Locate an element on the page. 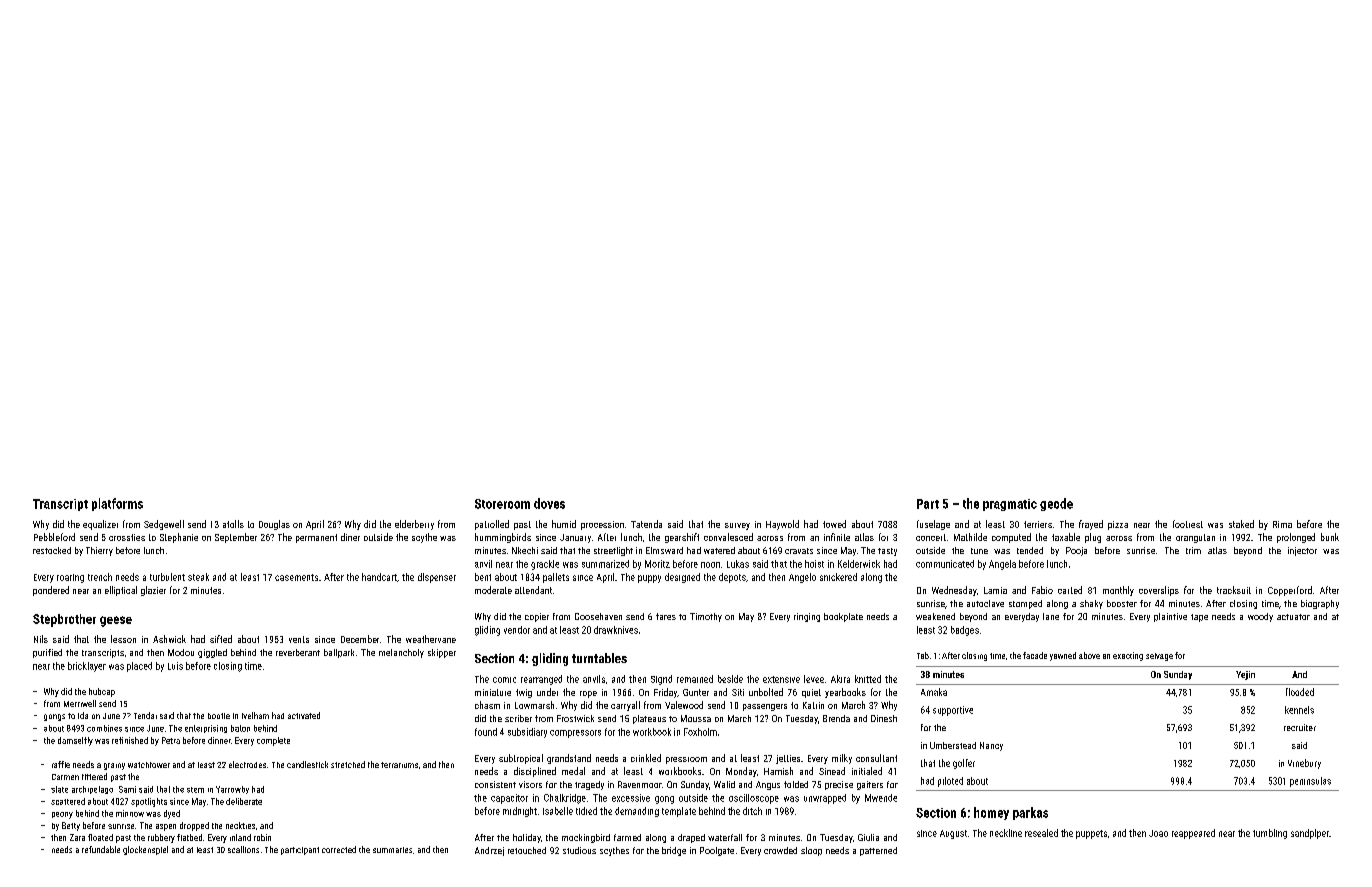 The width and height of the document is (1372, 887). combines is located at coordinates (104, 728).
